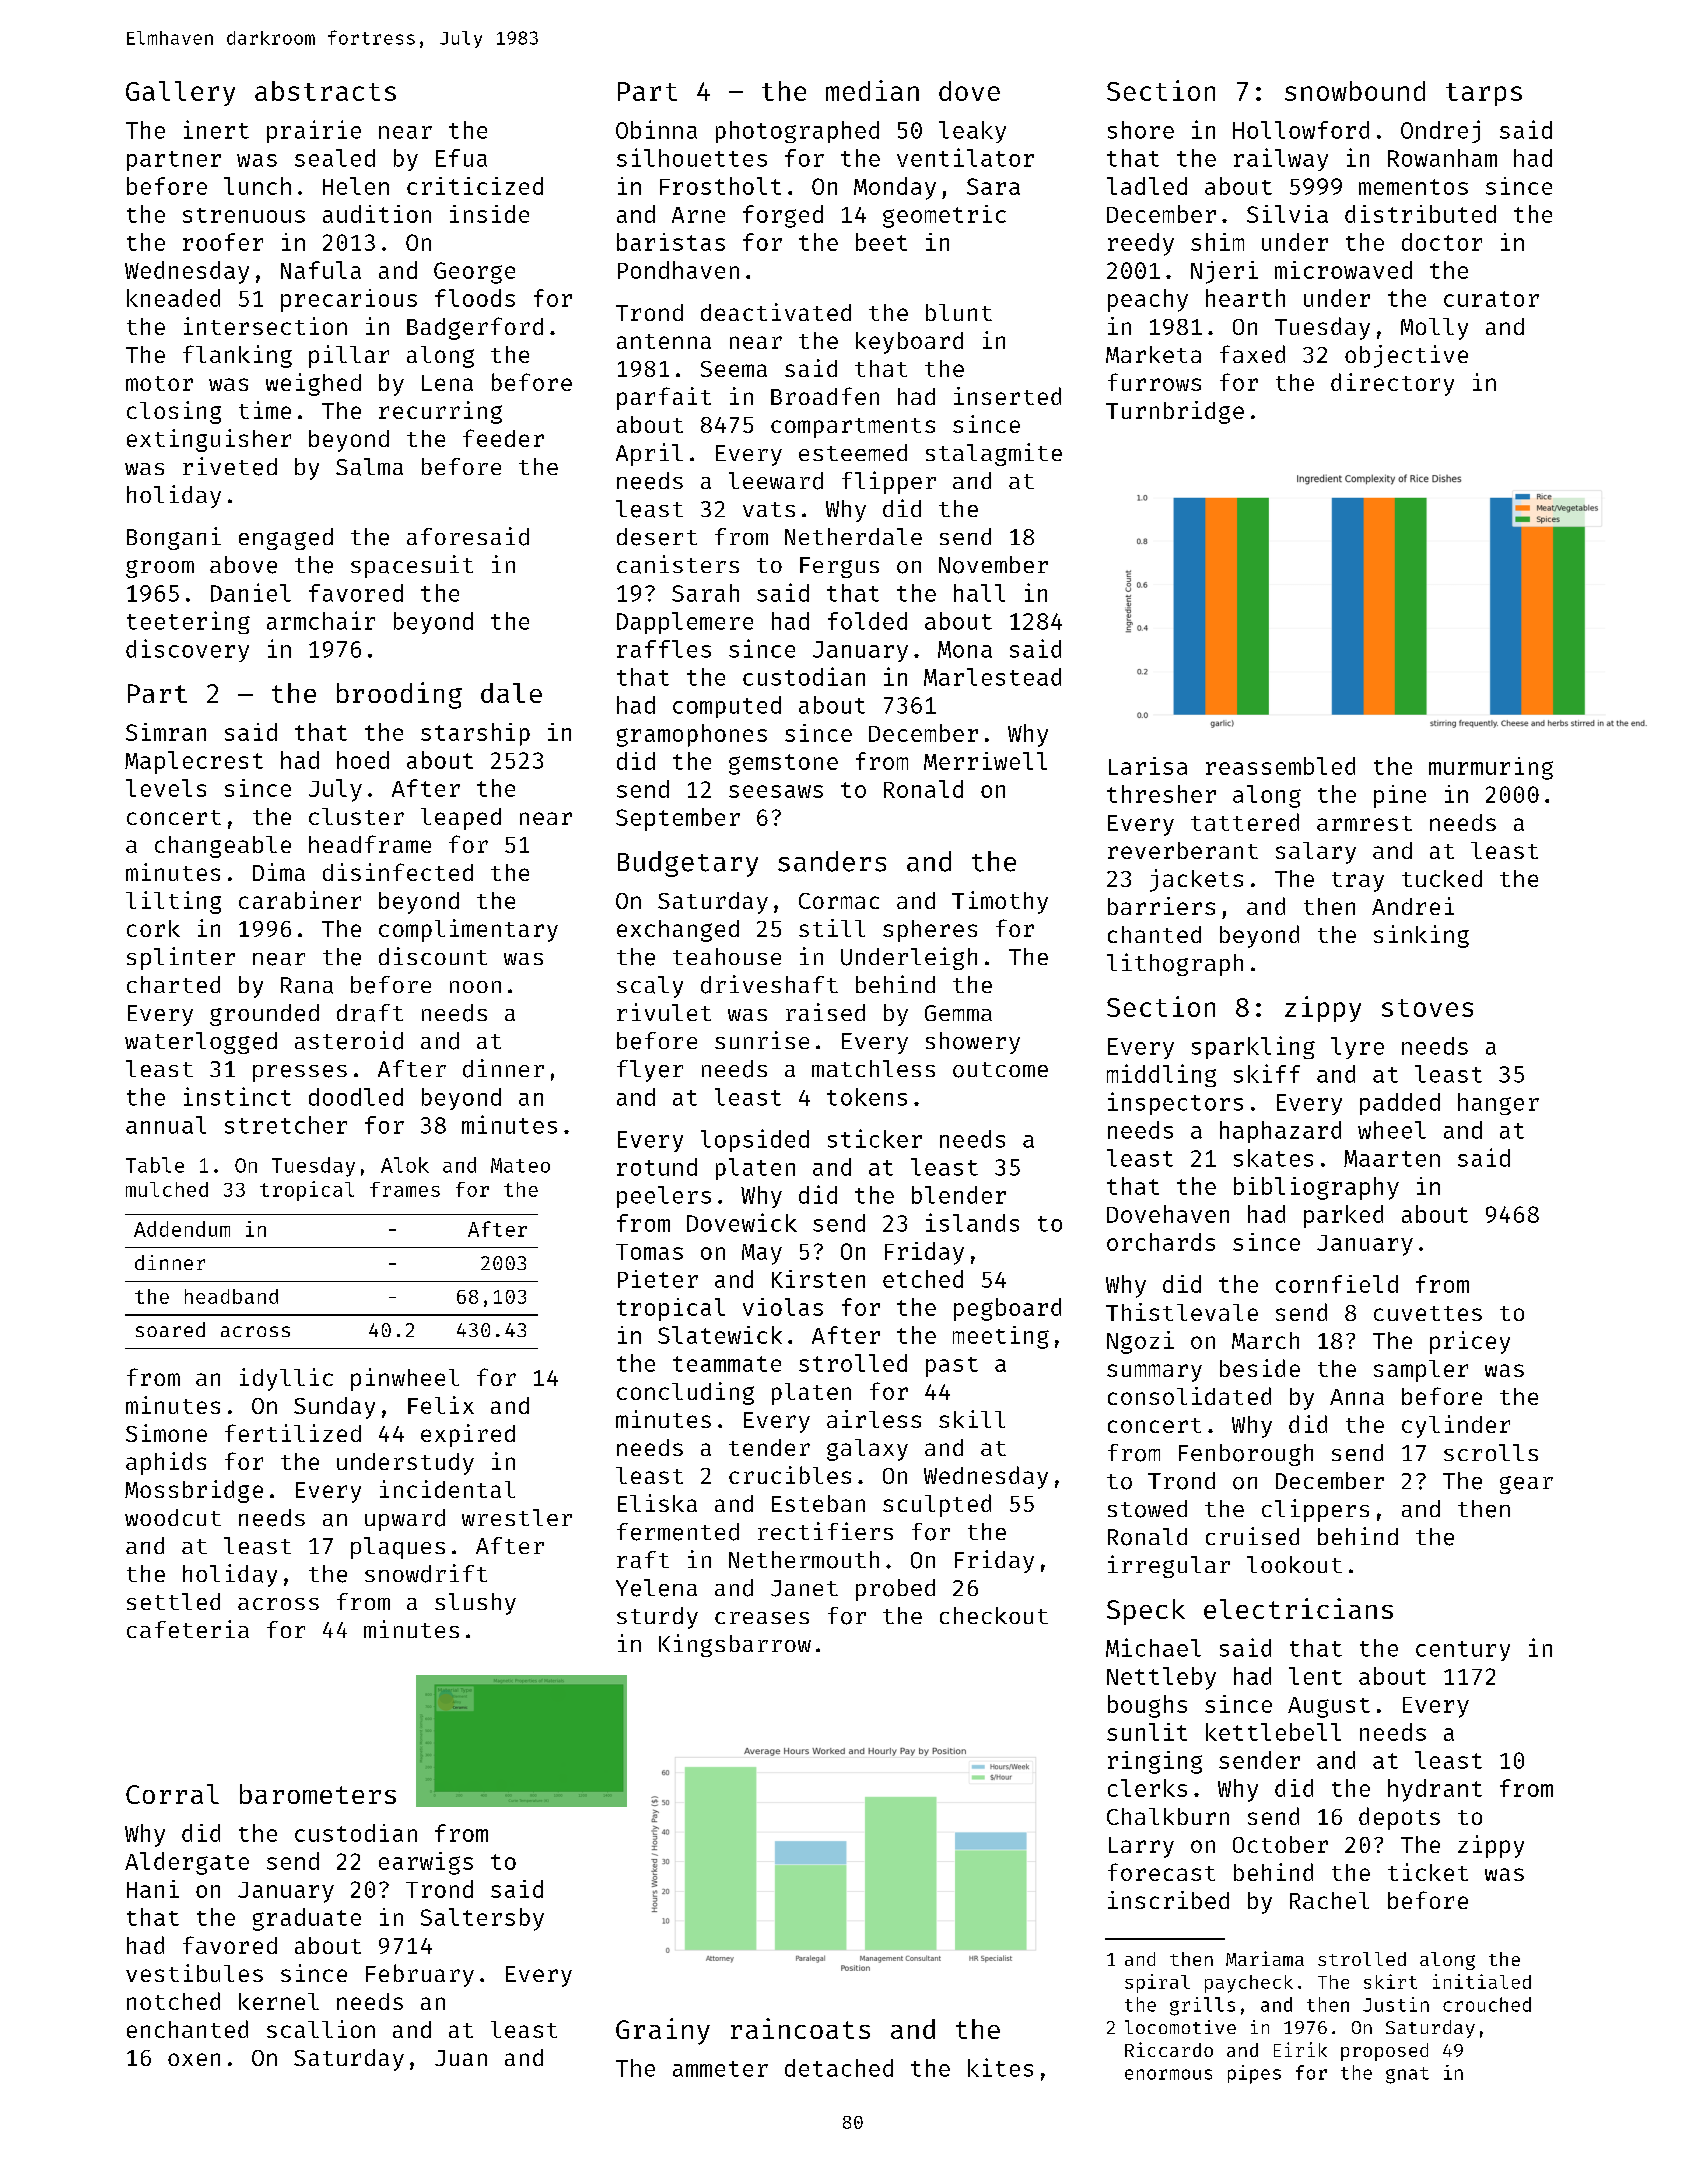 The width and height of the screenshot is (1683, 2178). I want to click on blender, so click(959, 1195).
